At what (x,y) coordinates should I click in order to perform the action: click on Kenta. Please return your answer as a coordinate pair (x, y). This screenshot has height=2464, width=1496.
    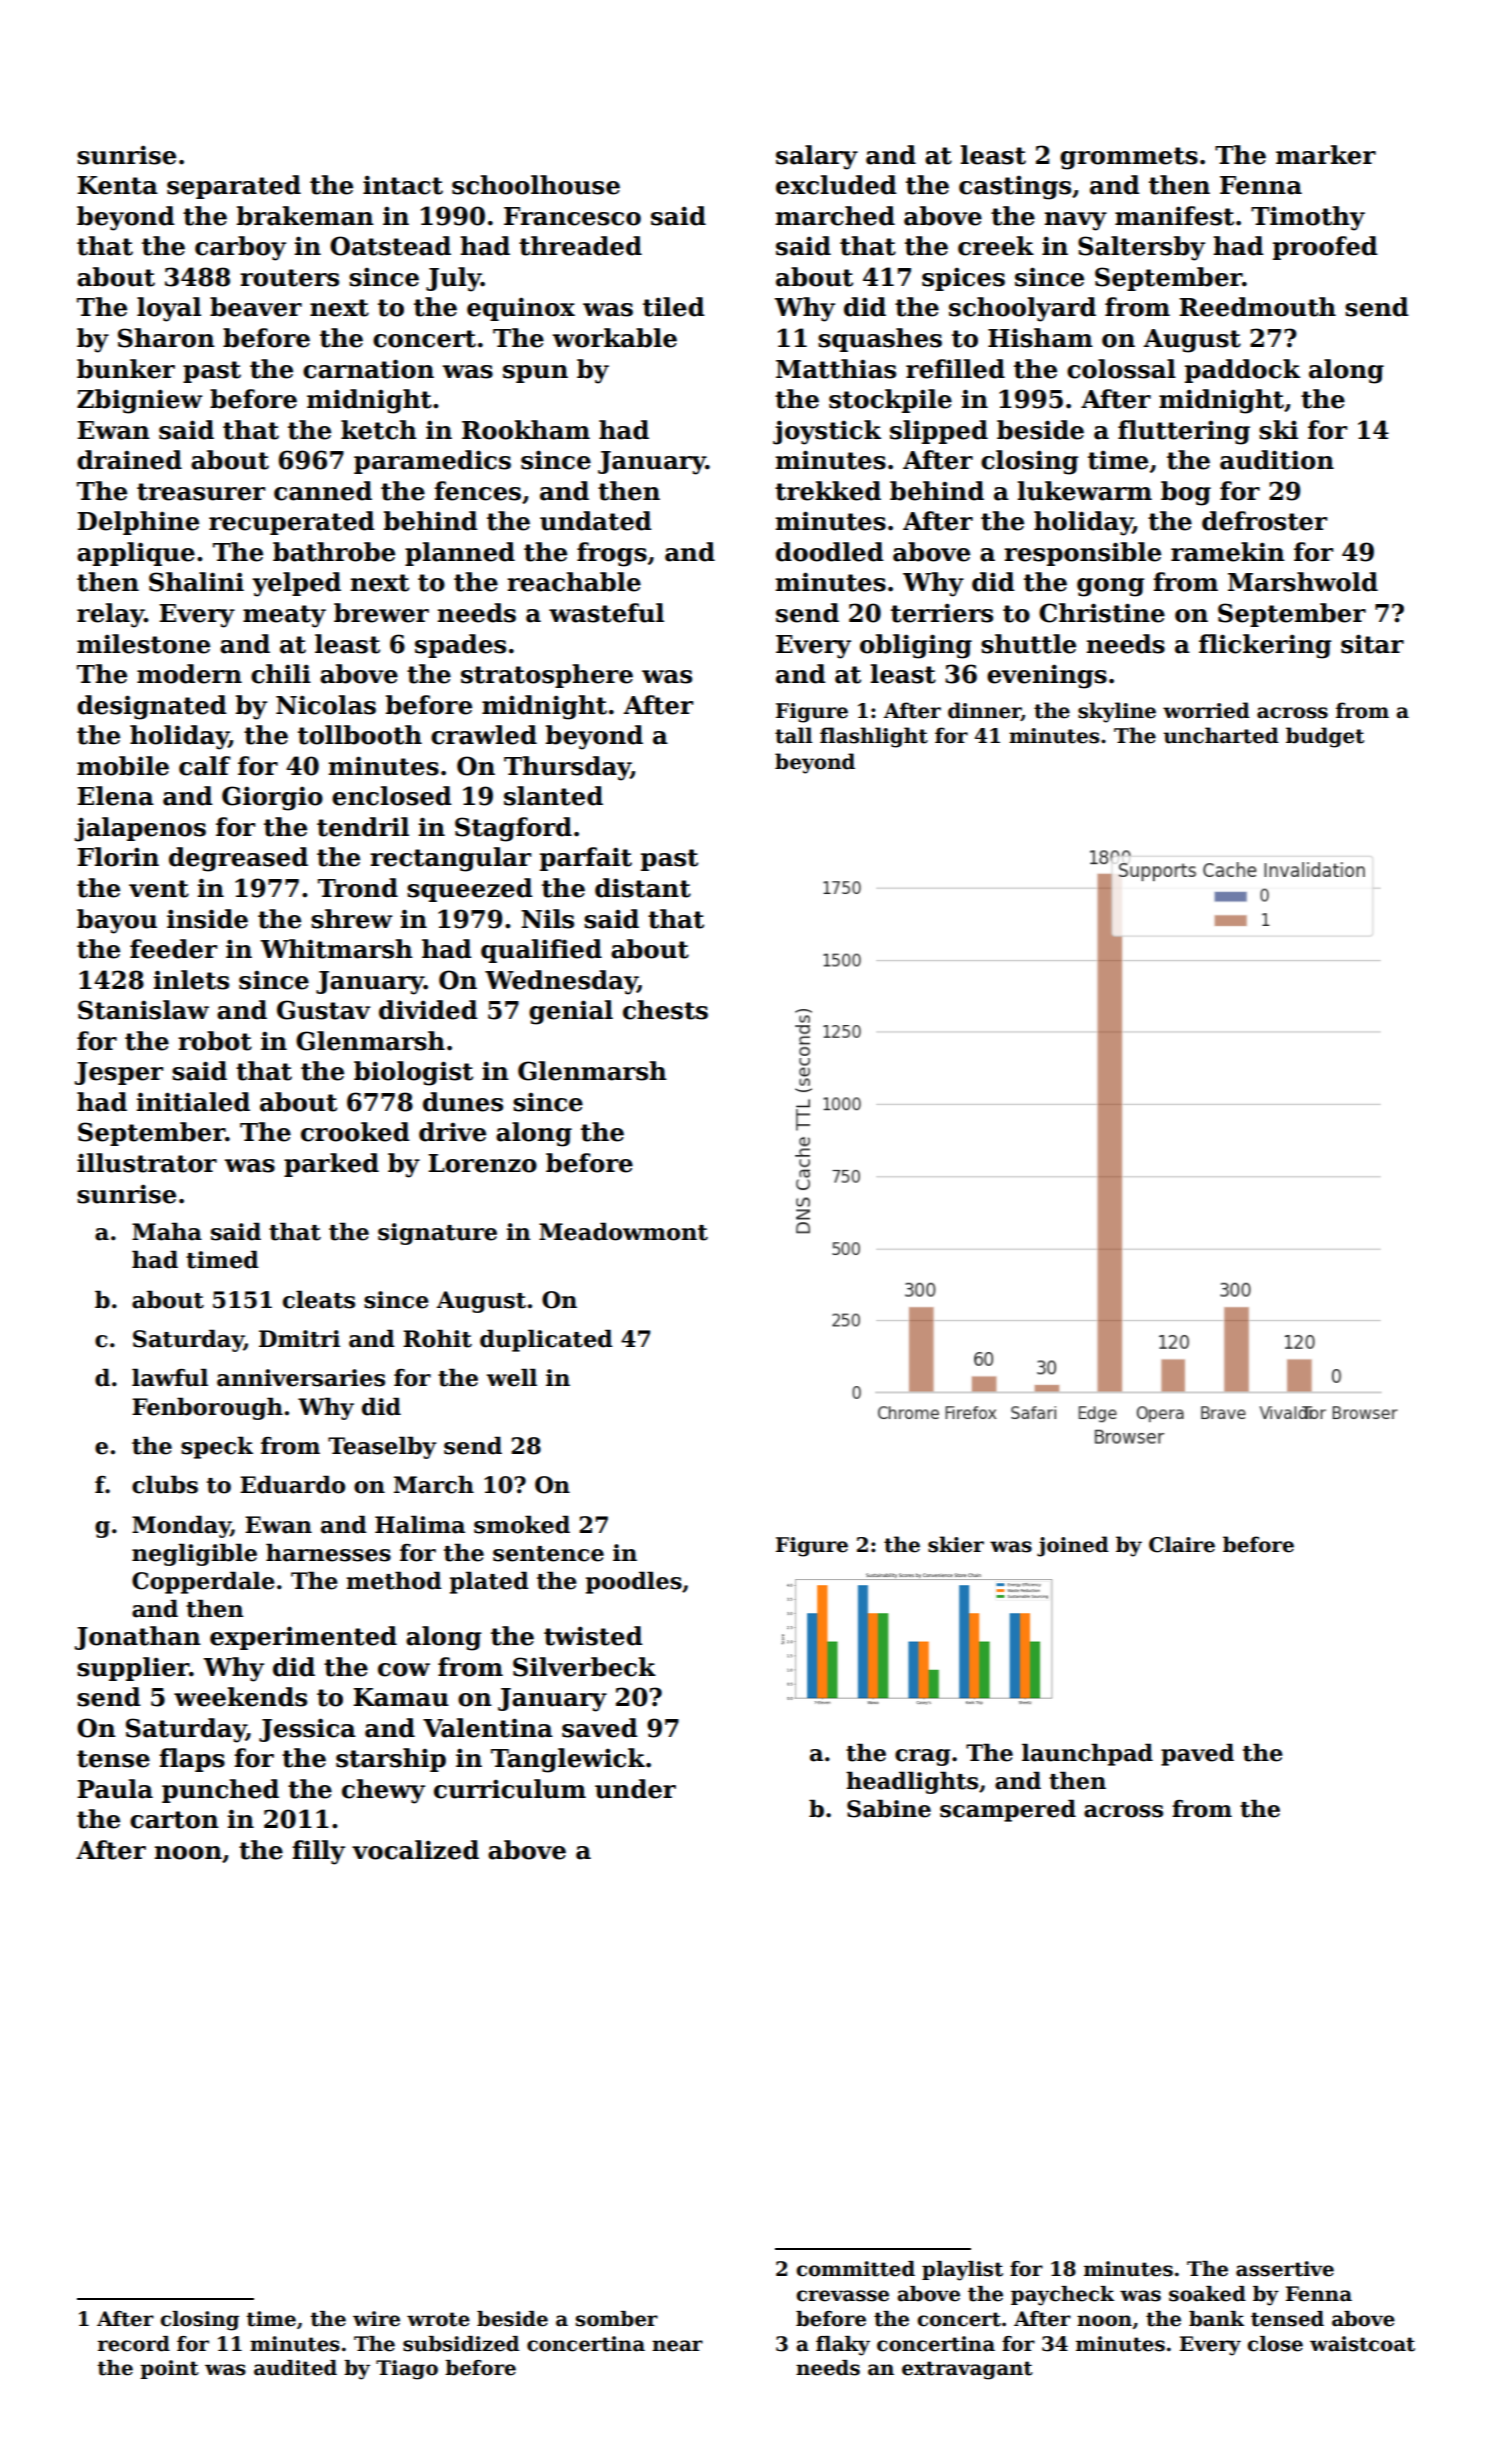
    Looking at the image, I should click on (117, 185).
